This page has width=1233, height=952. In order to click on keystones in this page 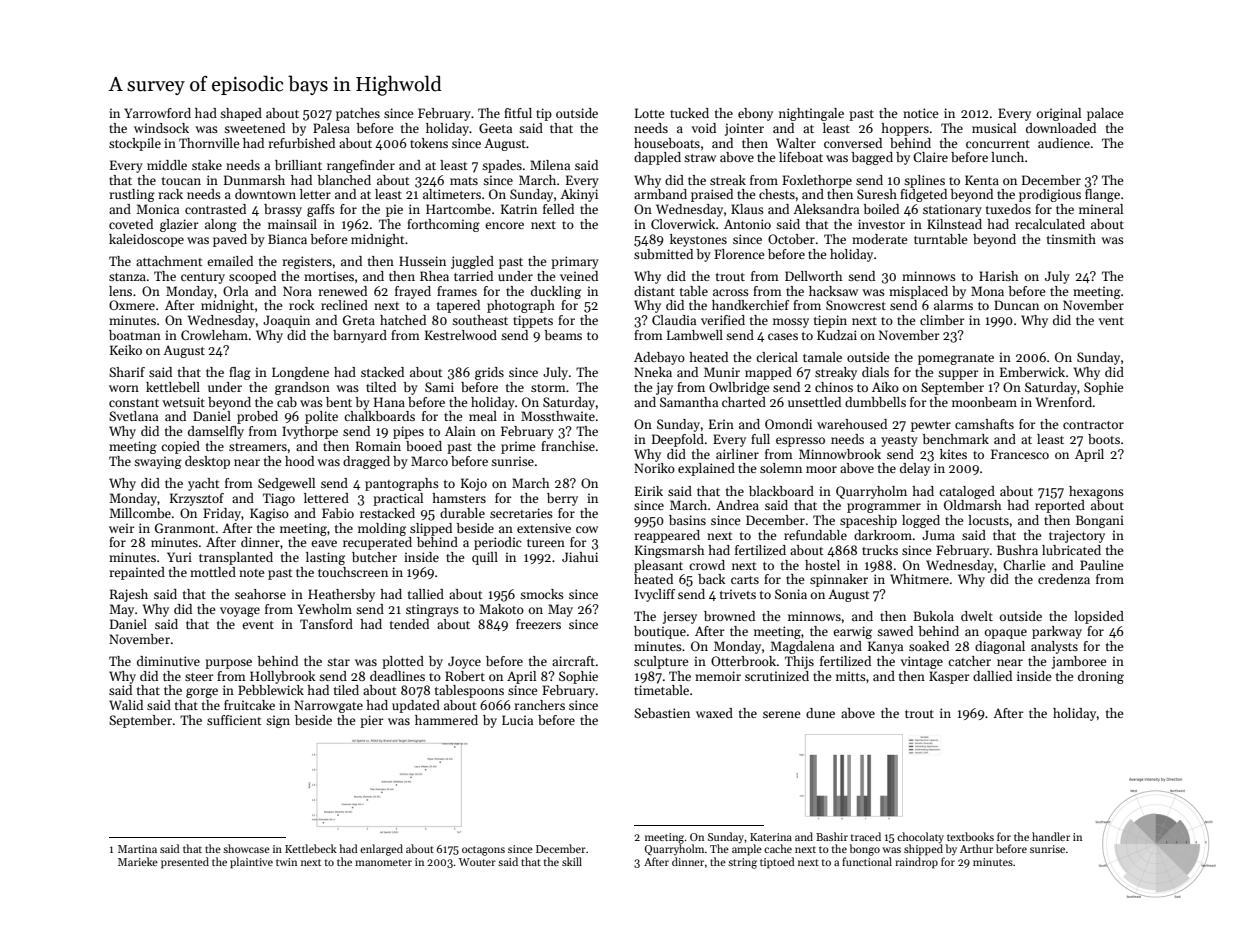, I will do `click(698, 240)`.
